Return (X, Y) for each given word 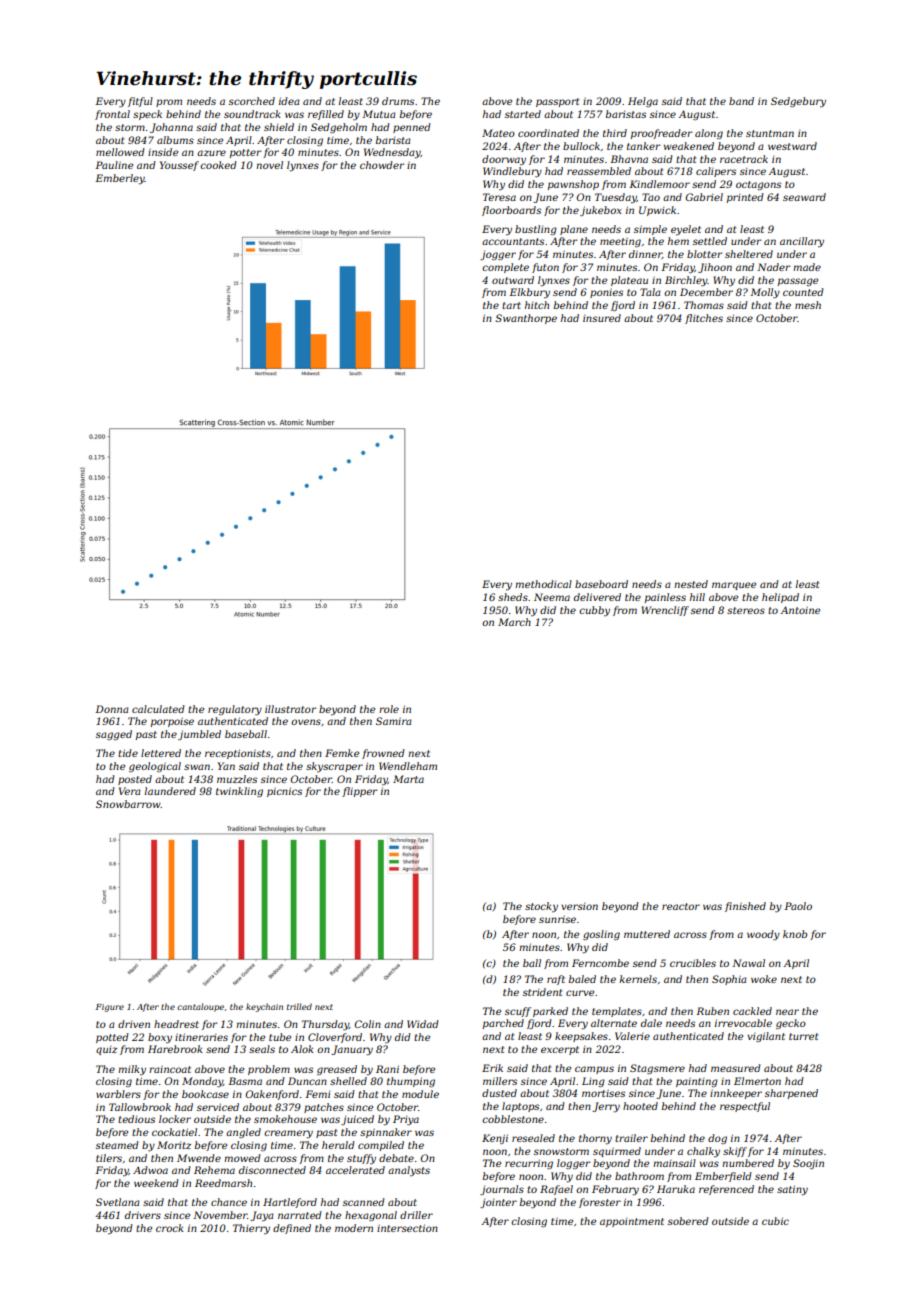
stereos (746, 610)
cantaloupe (200, 1007)
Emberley (120, 179)
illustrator (291, 709)
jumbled (199, 735)
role (389, 709)
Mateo (498, 133)
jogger (498, 255)
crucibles (693, 963)
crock (170, 1228)
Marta (408, 779)
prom (169, 103)
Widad (422, 1024)
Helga (643, 102)
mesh (808, 305)
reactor (681, 906)
